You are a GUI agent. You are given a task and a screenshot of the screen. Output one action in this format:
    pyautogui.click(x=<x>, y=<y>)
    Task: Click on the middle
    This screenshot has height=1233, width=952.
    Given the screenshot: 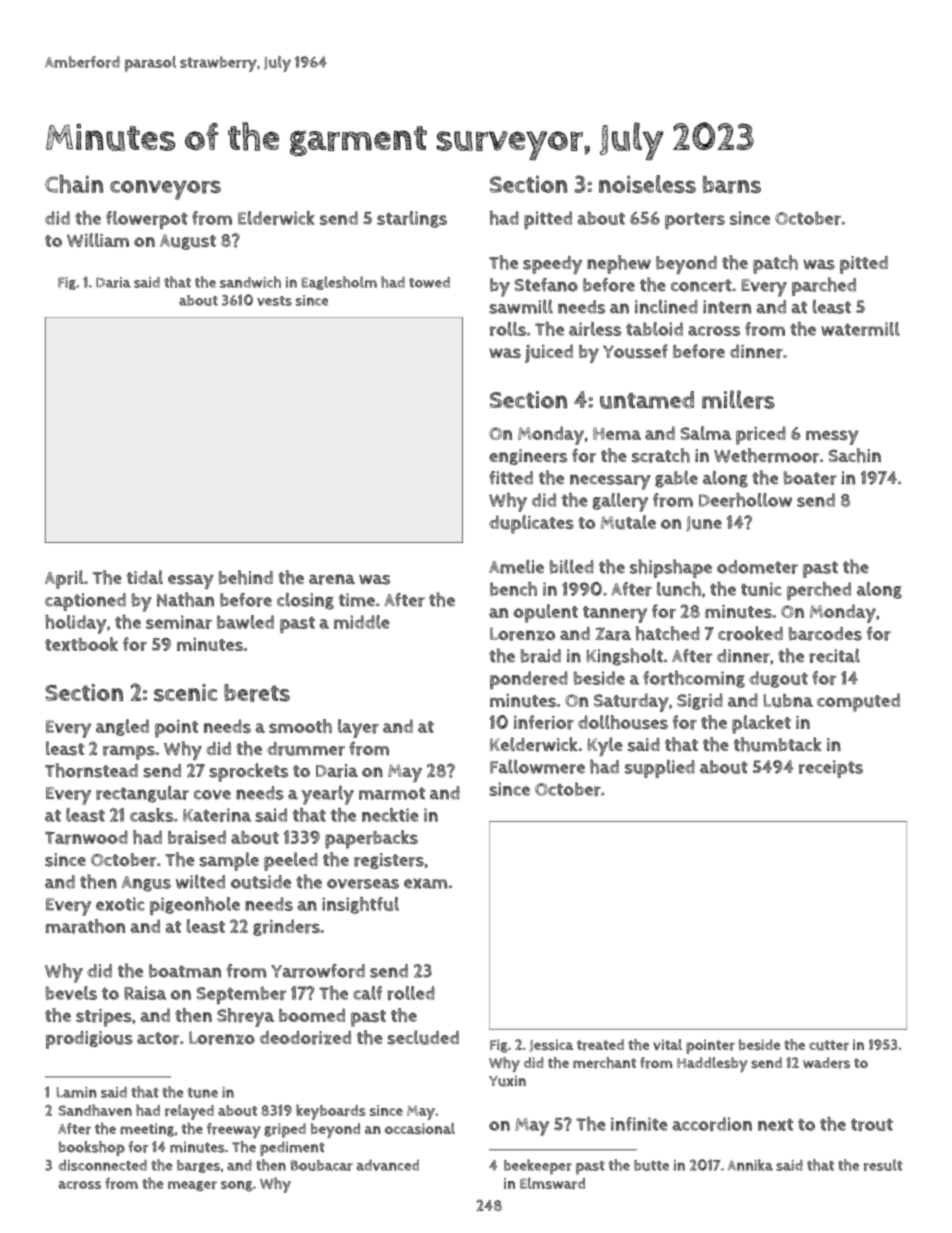 What is the action you would take?
    pyautogui.click(x=362, y=622)
